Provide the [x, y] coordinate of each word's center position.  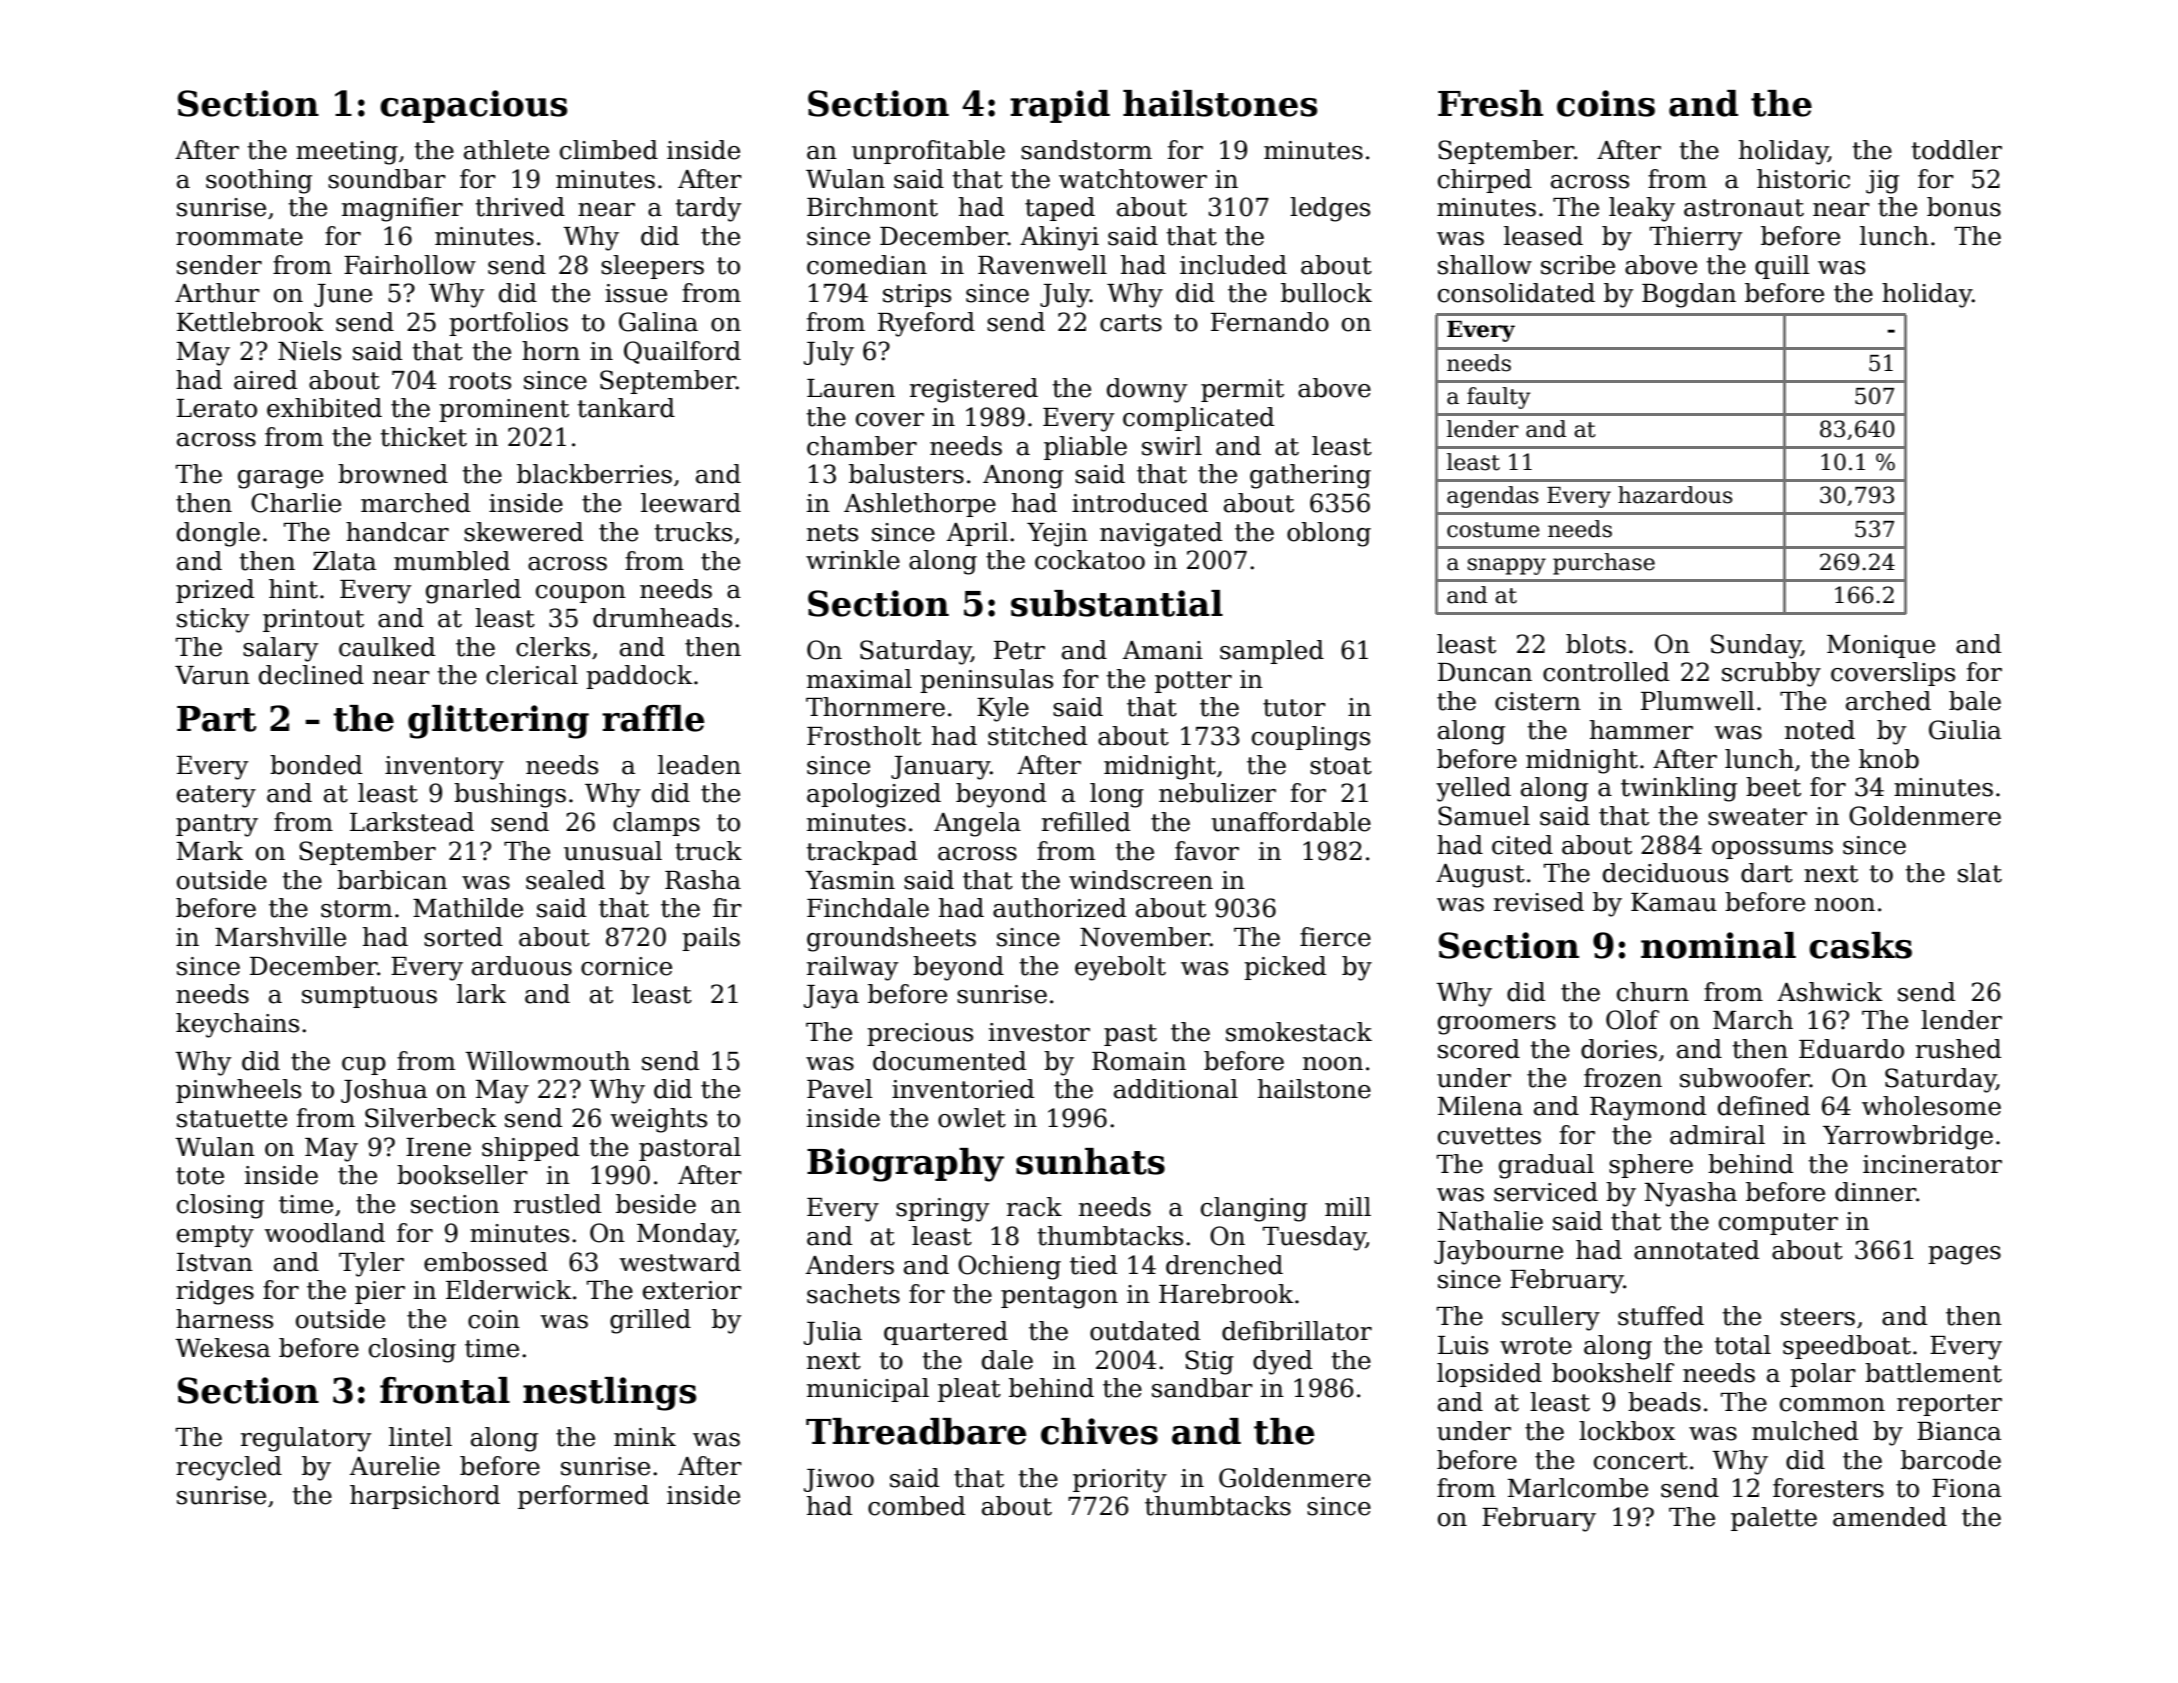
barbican [392, 880]
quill [1782, 267]
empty [215, 1236]
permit [1242, 390]
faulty [1499, 398]
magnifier [402, 209]
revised [1539, 902]
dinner [1875, 1192]
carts [1131, 323]
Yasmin [850, 880]
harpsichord [425, 1497]
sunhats [1090, 1161]
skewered [523, 532]
